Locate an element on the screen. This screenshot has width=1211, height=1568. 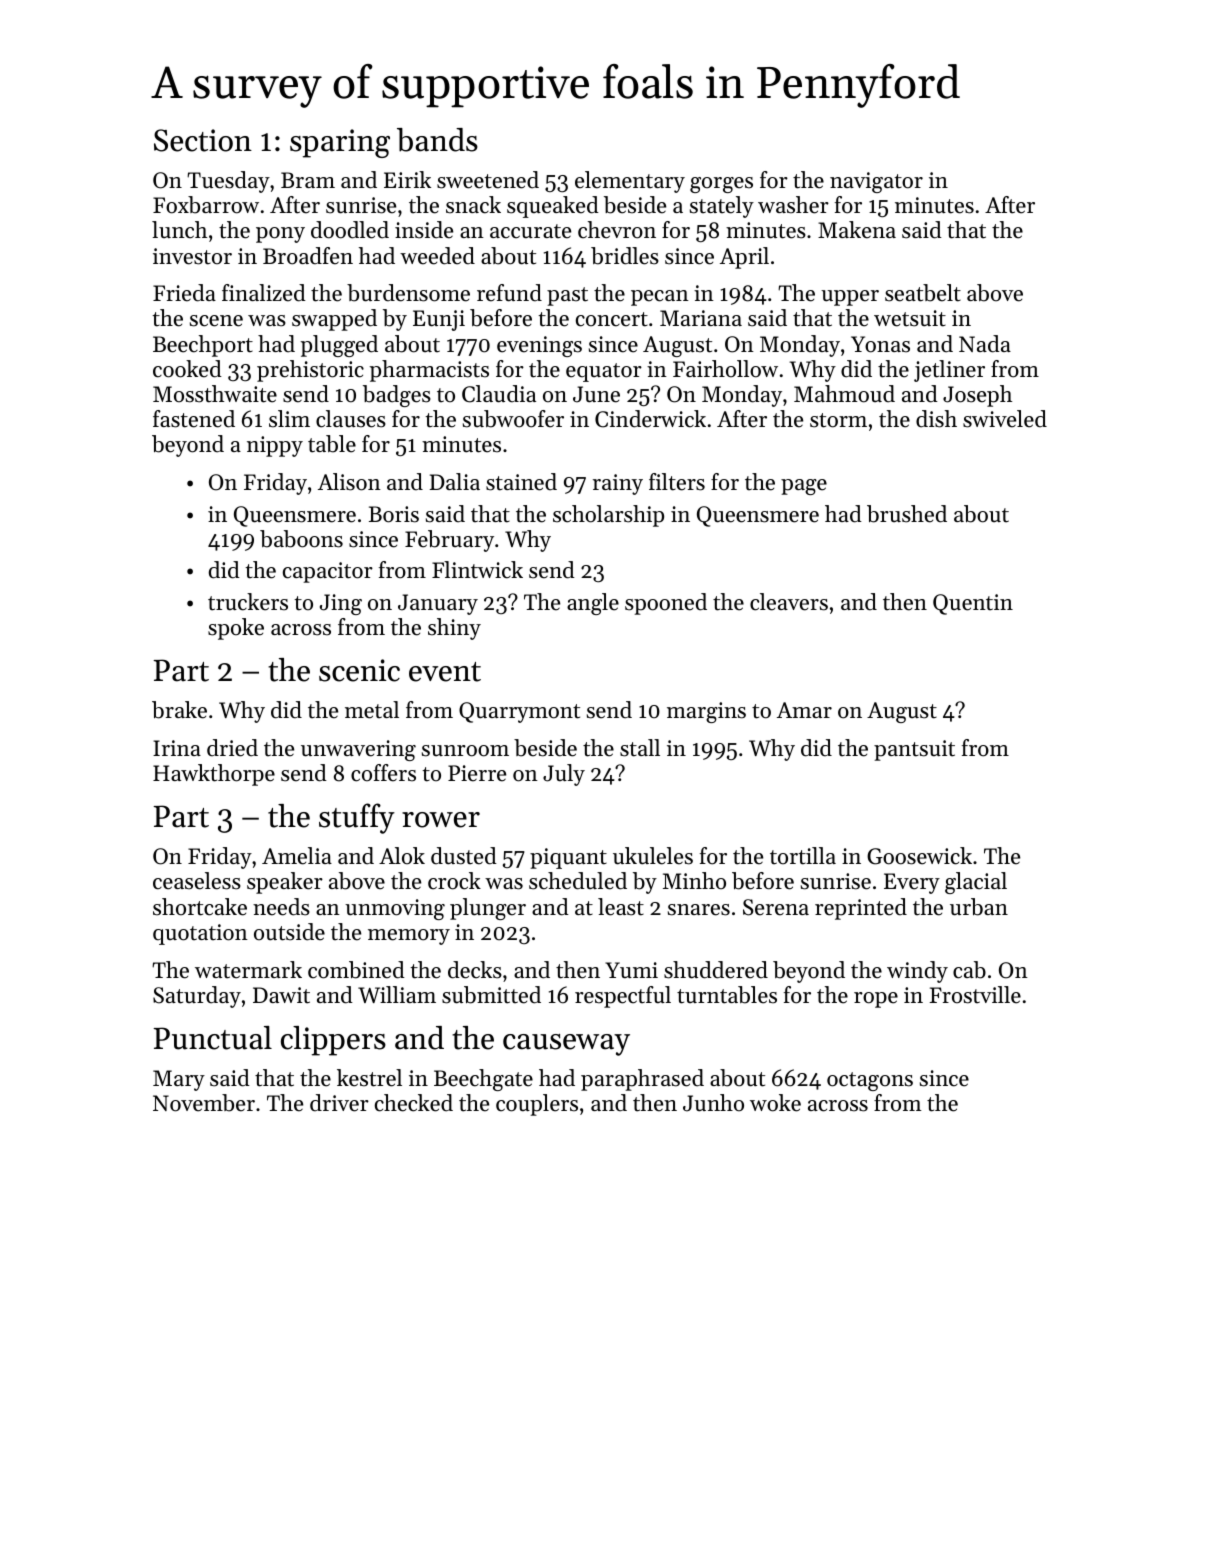
kestrel is located at coordinates (369, 1078).
